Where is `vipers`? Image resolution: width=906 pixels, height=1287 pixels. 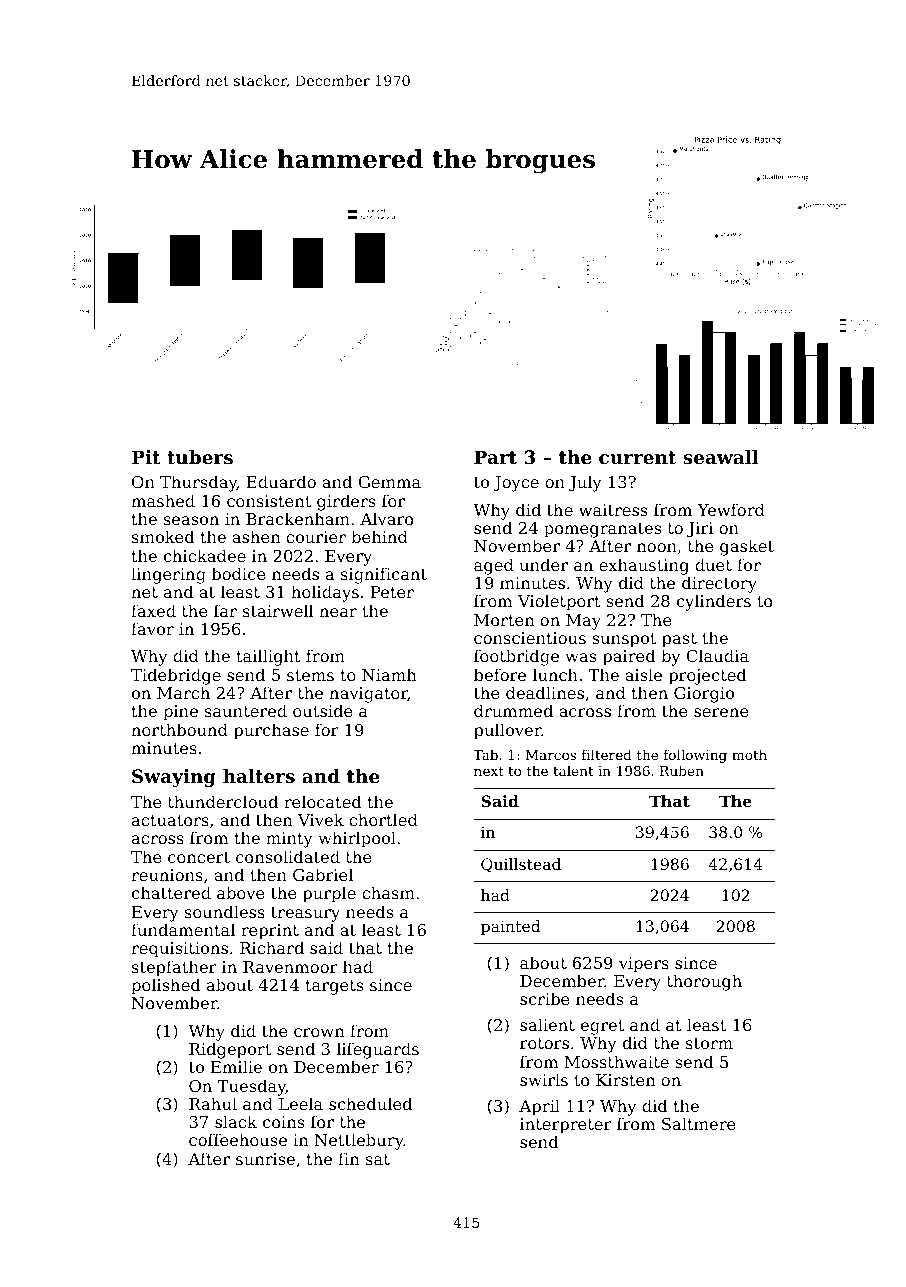
vipers is located at coordinates (644, 965).
